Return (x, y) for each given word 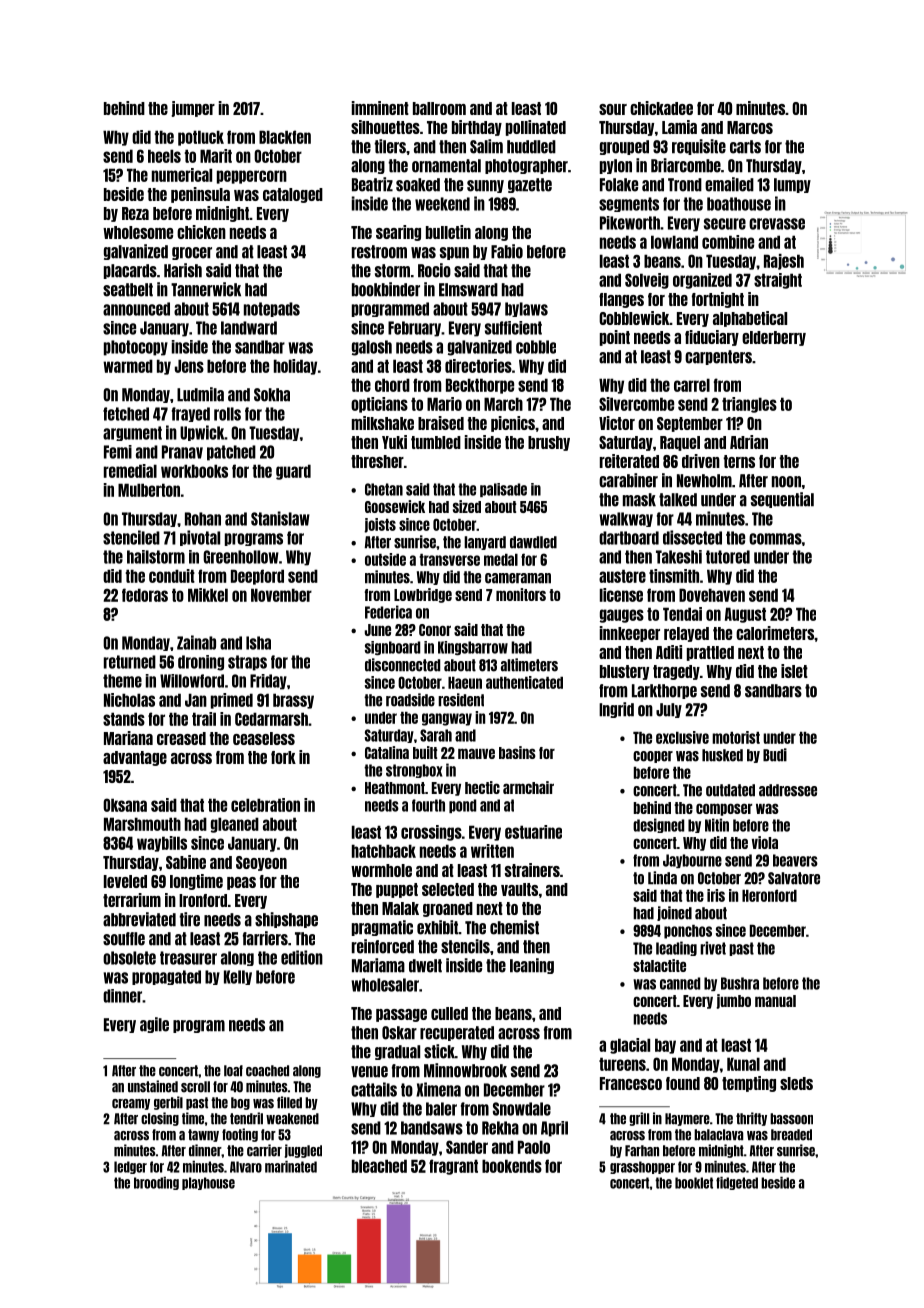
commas (775, 539)
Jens (189, 366)
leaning (532, 966)
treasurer (188, 958)
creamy (131, 1104)
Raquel (680, 443)
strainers (532, 870)
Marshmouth (142, 824)
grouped (624, 147)
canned (680, 983)
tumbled (436, 442)
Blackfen (285, 137)
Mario (444, 404)
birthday (477, 128)
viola (765, 842)
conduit (172, 576)
